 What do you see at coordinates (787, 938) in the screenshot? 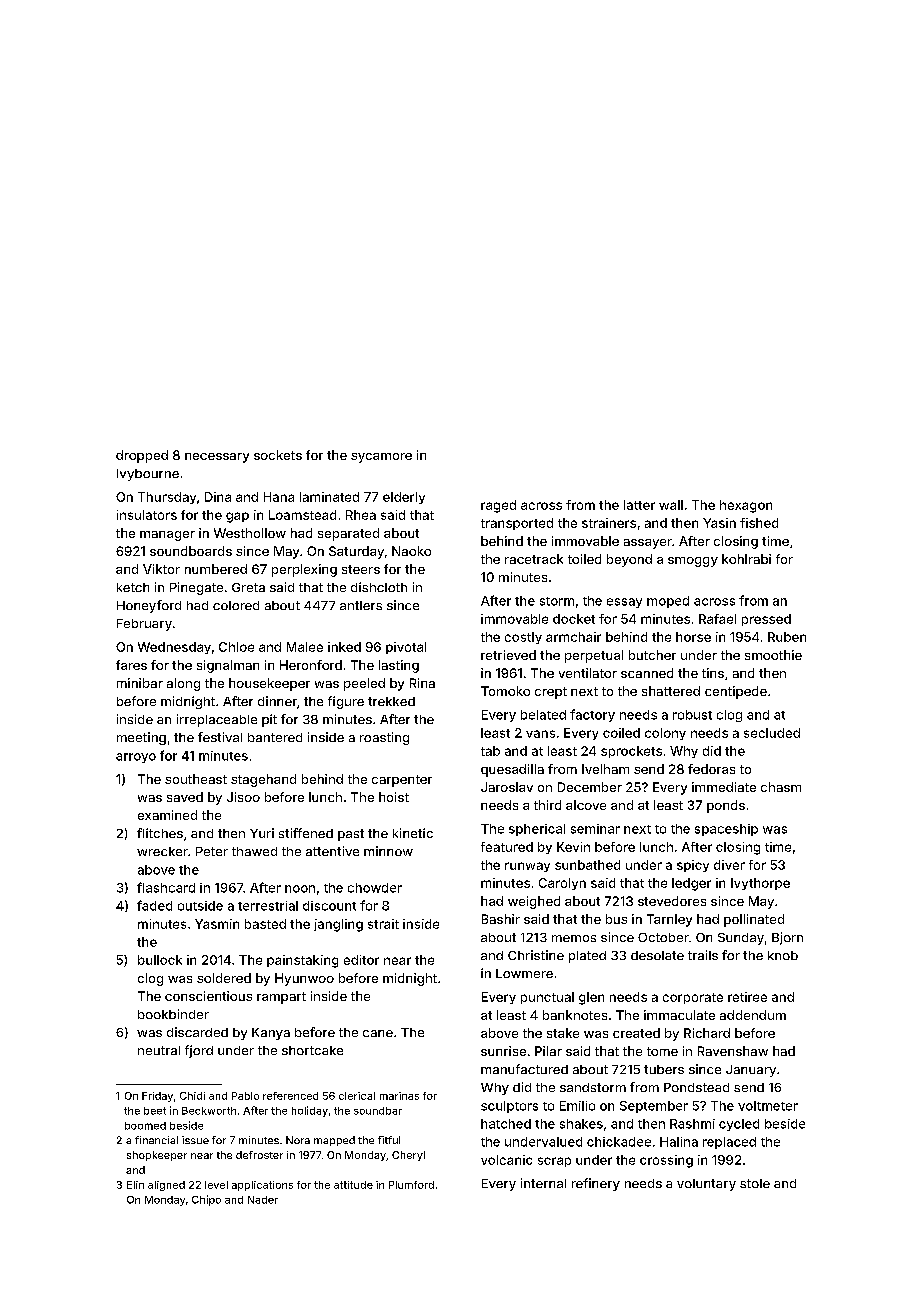
I see `Bjorn` at bounding box center [787, 938].
